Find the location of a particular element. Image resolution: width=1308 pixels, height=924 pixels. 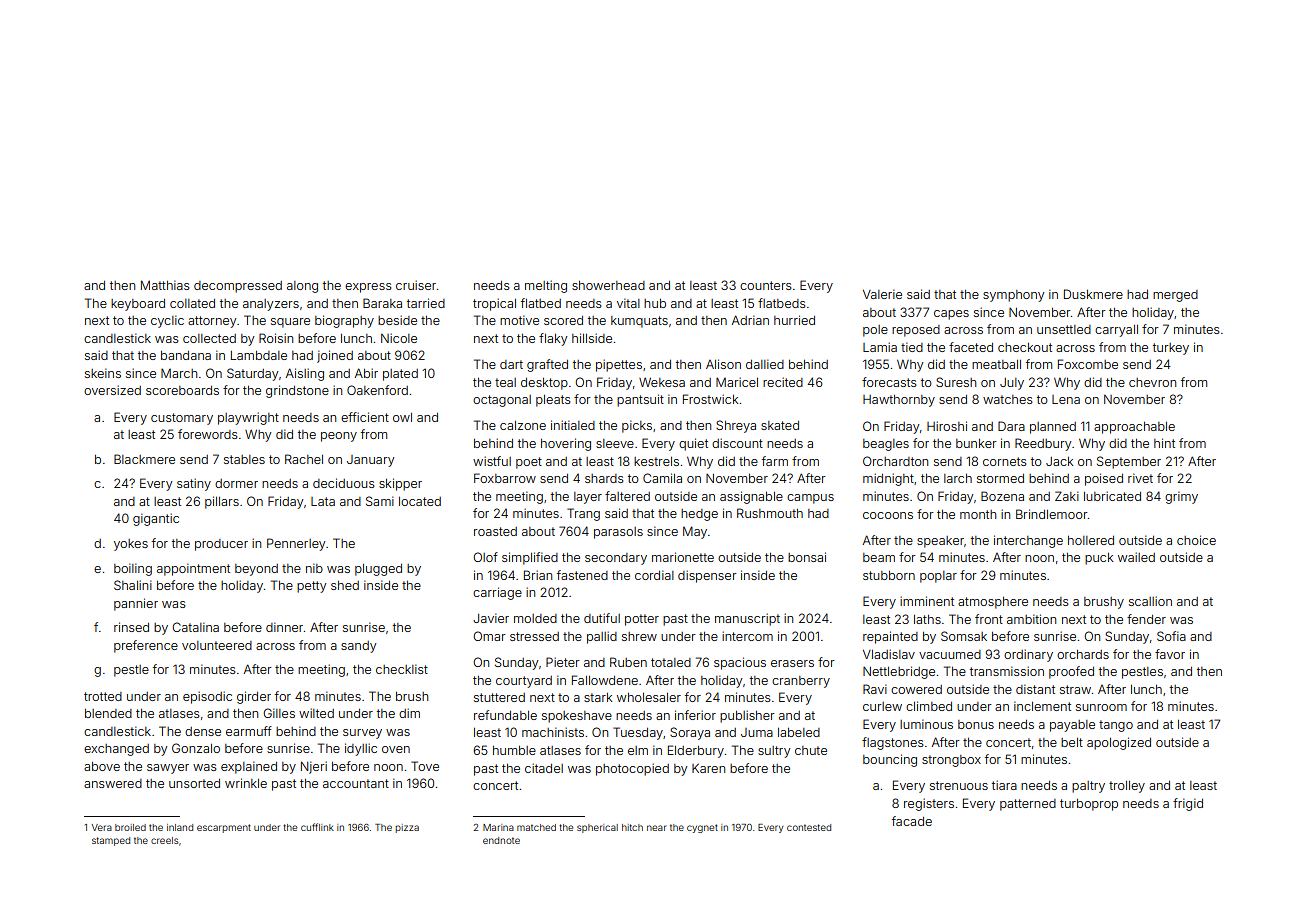

melting is located at coordinates (546, 286).
